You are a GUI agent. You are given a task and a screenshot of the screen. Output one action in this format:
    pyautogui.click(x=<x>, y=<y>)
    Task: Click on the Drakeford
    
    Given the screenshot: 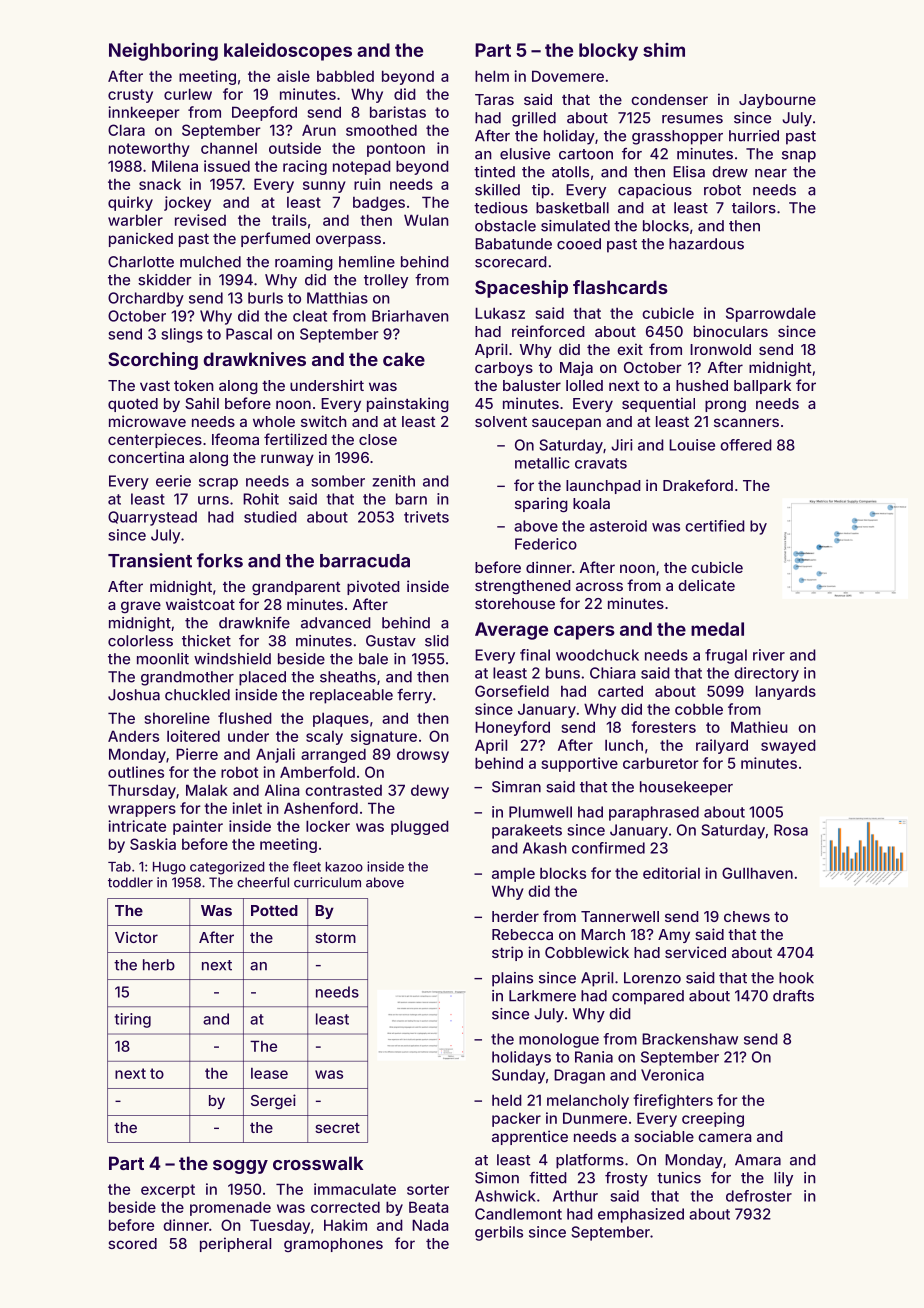 What is the action you would take?
    pyautogui.click(x=698, y=485)
